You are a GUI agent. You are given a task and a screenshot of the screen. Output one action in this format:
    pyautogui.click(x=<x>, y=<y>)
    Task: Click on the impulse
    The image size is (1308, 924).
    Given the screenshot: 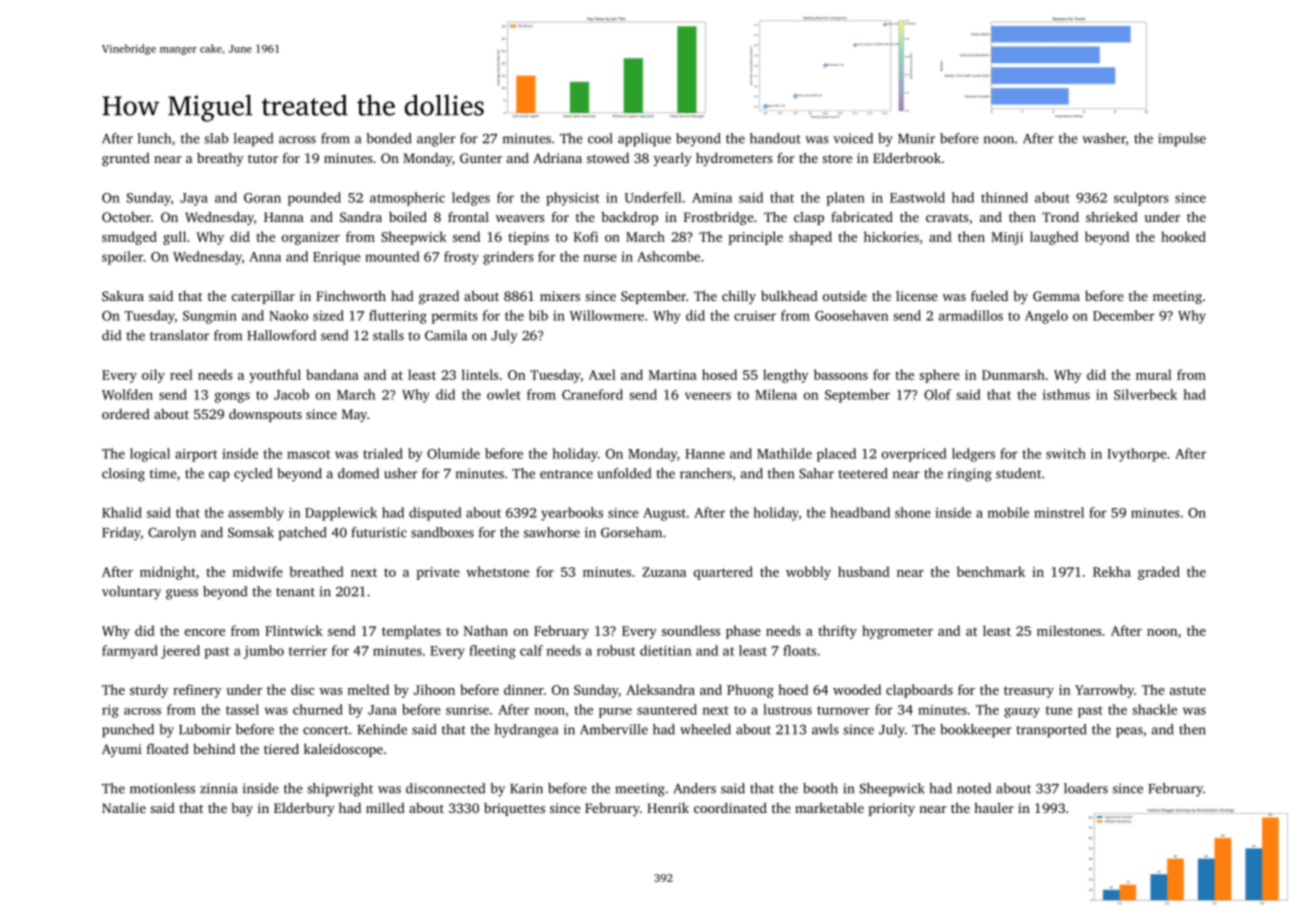 What is the action you would take?
    pyautogui.click(x=1182, y=140)
